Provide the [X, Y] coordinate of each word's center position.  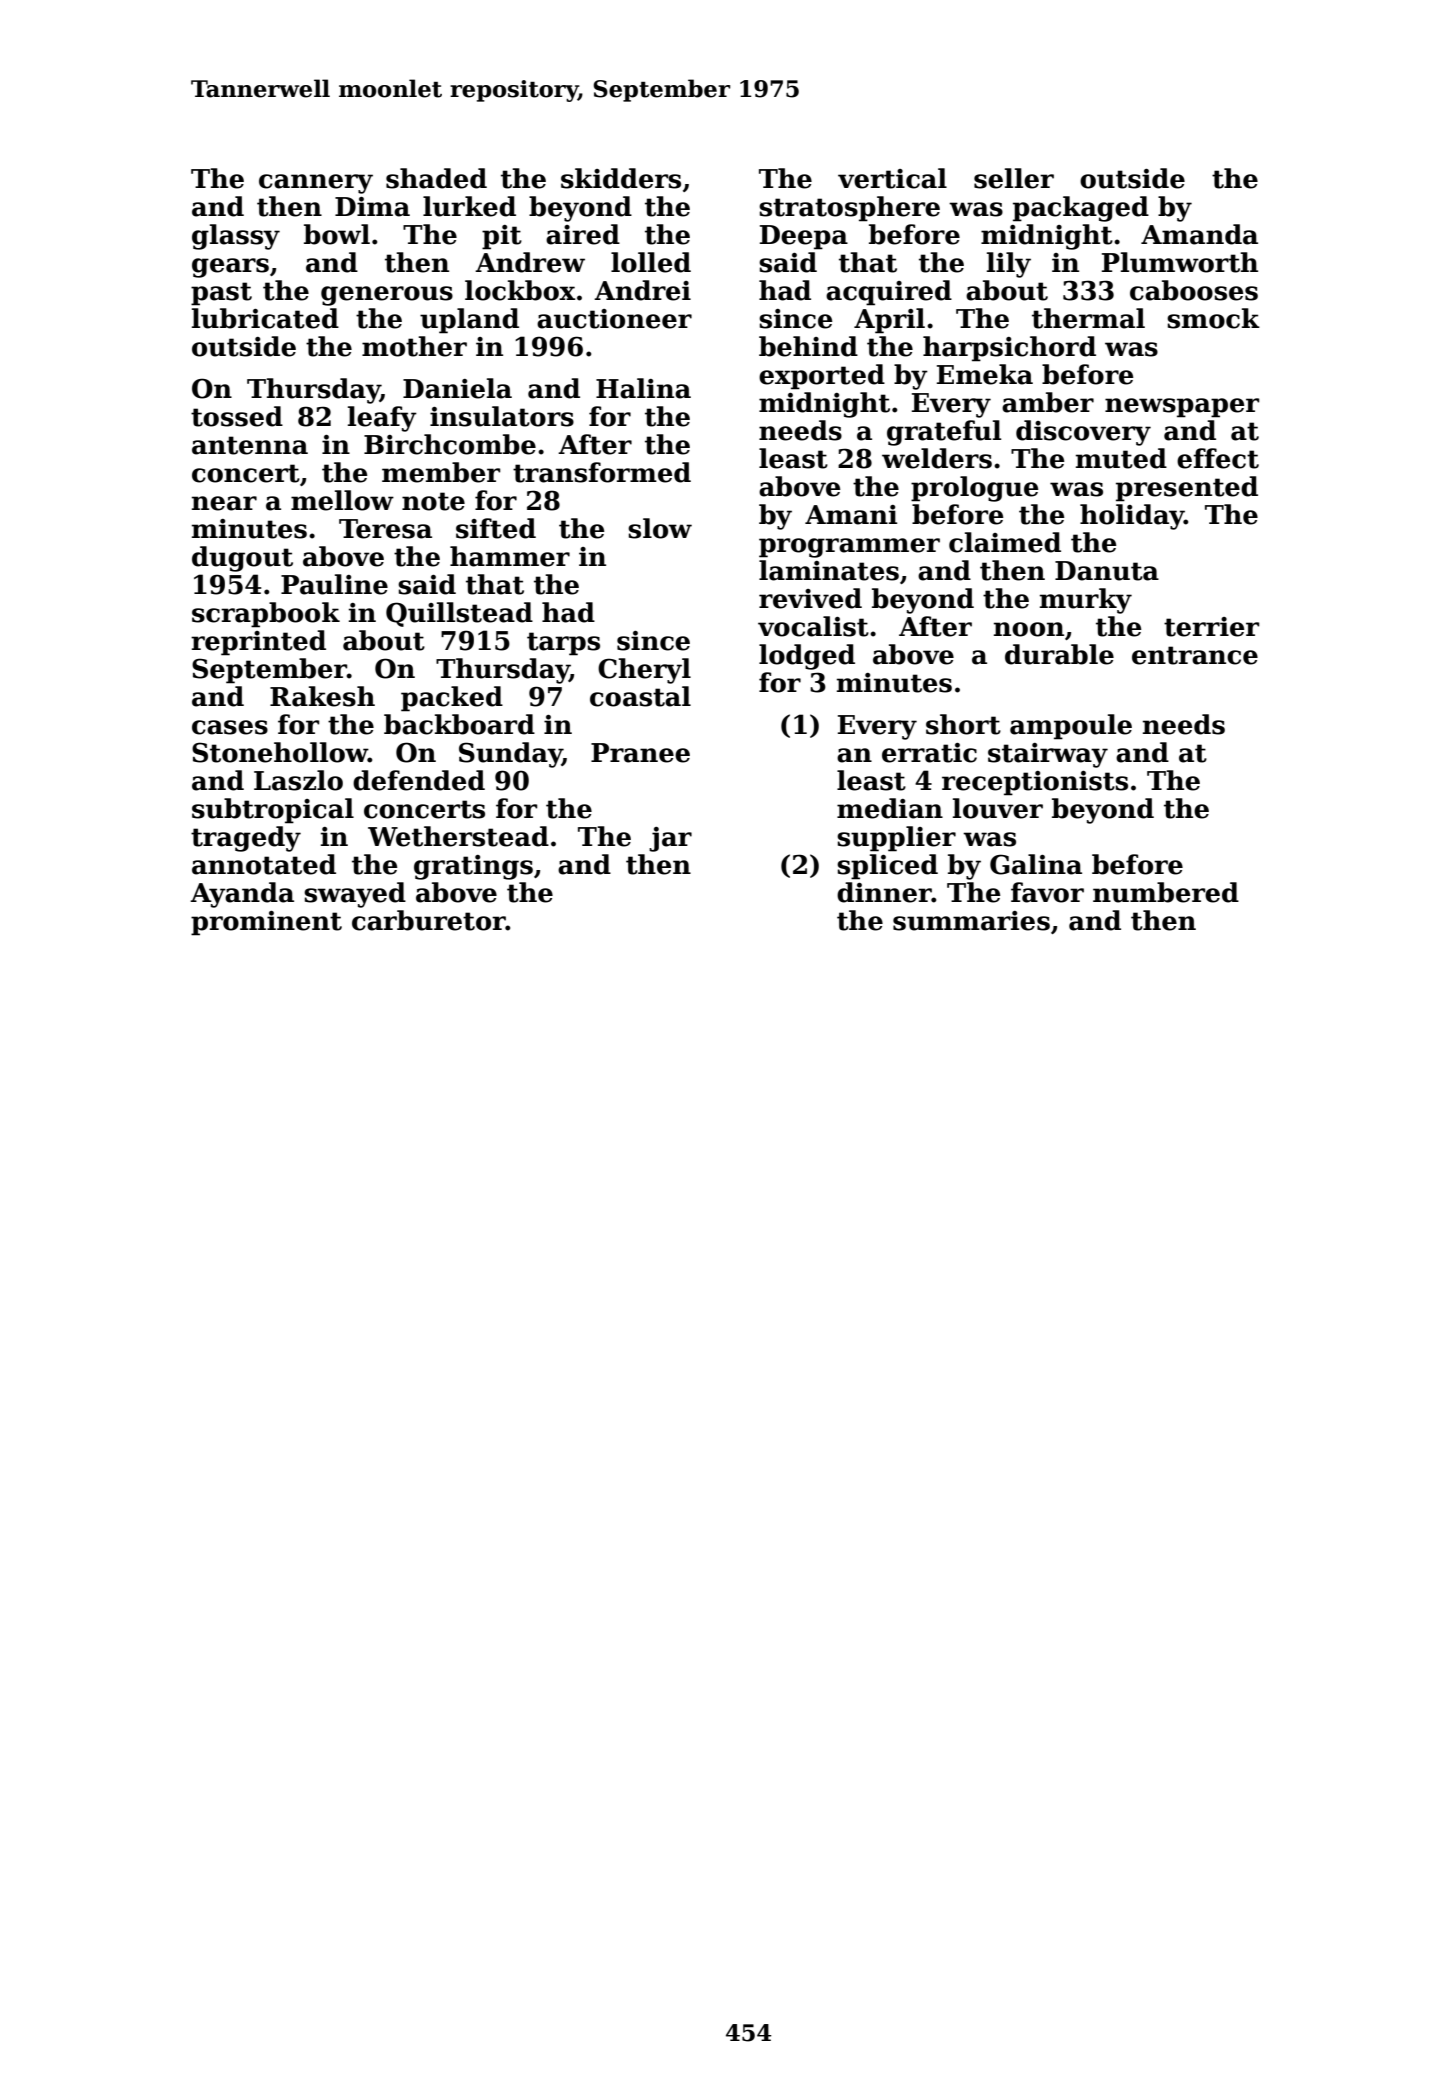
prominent [266, 923]
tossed [237, 416]
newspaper [1182, 408]
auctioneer [614, 319]
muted [1121, 458]
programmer [849, 548]
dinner [884, 892]
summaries [971, 921]
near [224, 503]
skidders [621, 178]
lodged [807, 657]
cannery [316, 184]
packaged [1081, 209]
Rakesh [322, 696]
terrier [1211, 627]
